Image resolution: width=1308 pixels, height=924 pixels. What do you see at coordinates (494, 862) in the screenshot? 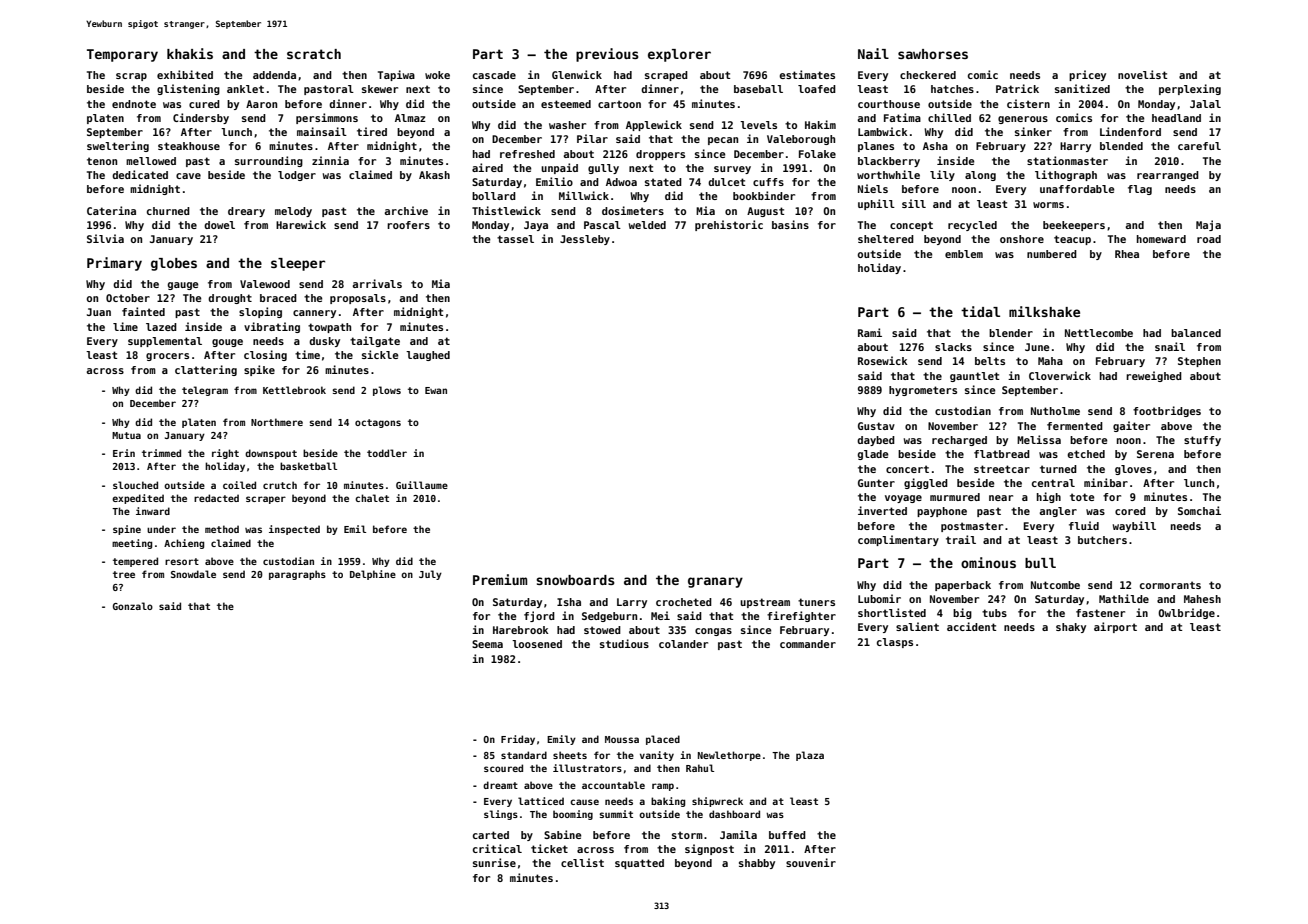
I see `sunrise` at bounding box center [494, 862].
